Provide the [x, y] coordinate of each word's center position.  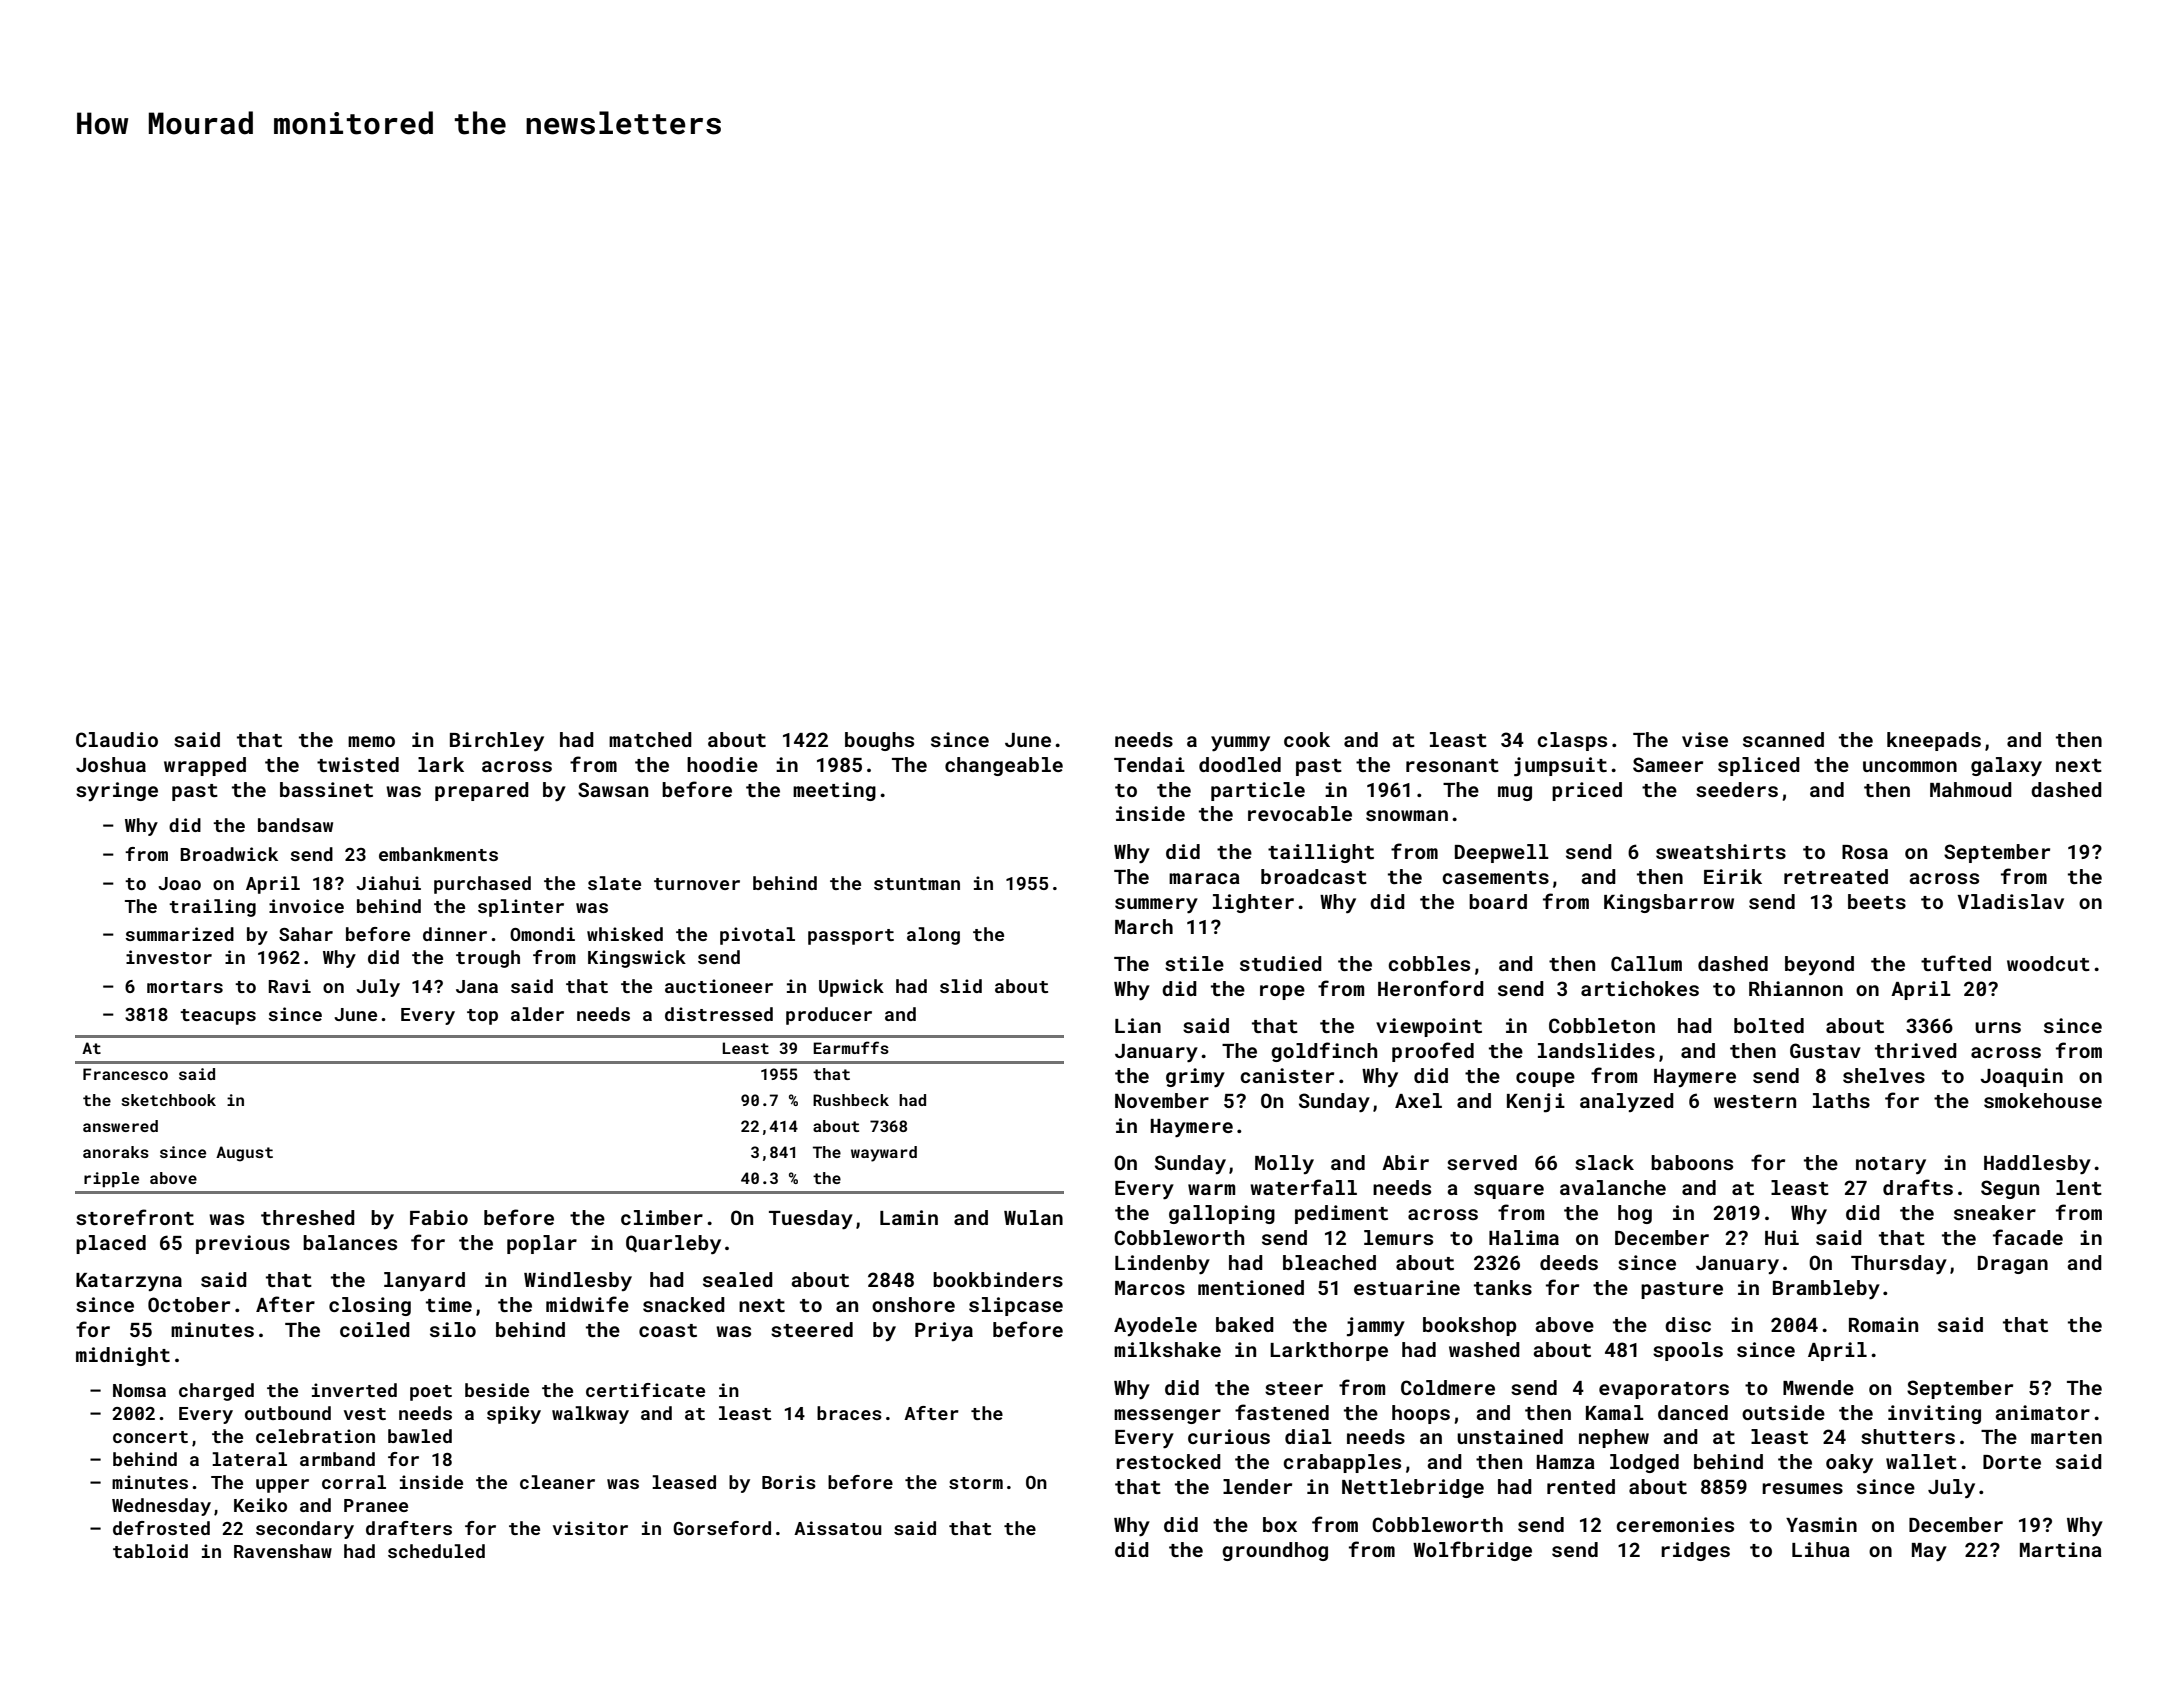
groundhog [1275, 1551]
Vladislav [2010, 901]
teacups [218, 1017]
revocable [1300, 813]
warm [1211, 1189]
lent [2079, 1187]
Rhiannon [1796, 988]
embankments [438, 854]
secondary [305, 1530]
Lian [1138, 1025]
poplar [542, 1244]
